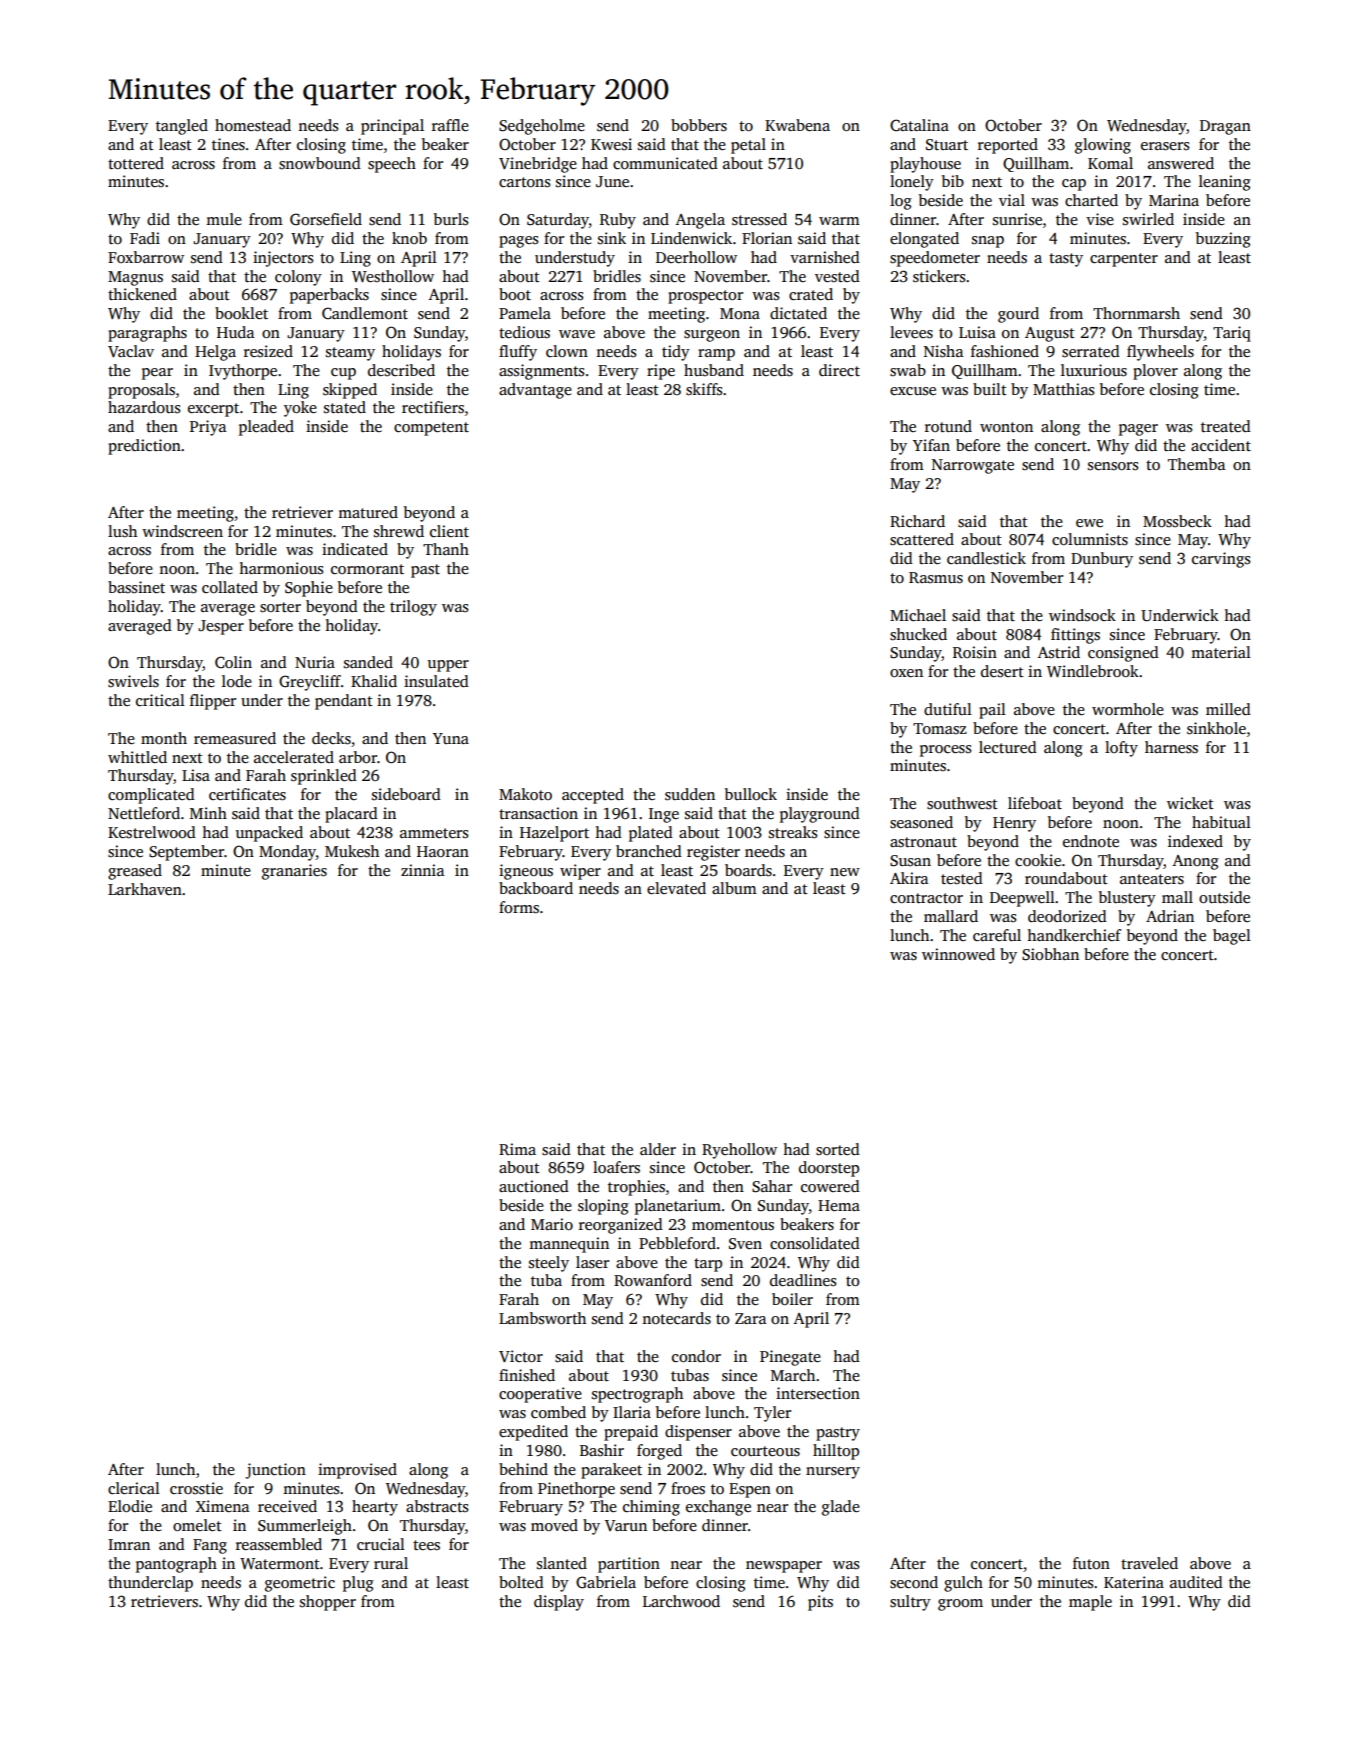  I want to click on tidy, so click(676, 353).
